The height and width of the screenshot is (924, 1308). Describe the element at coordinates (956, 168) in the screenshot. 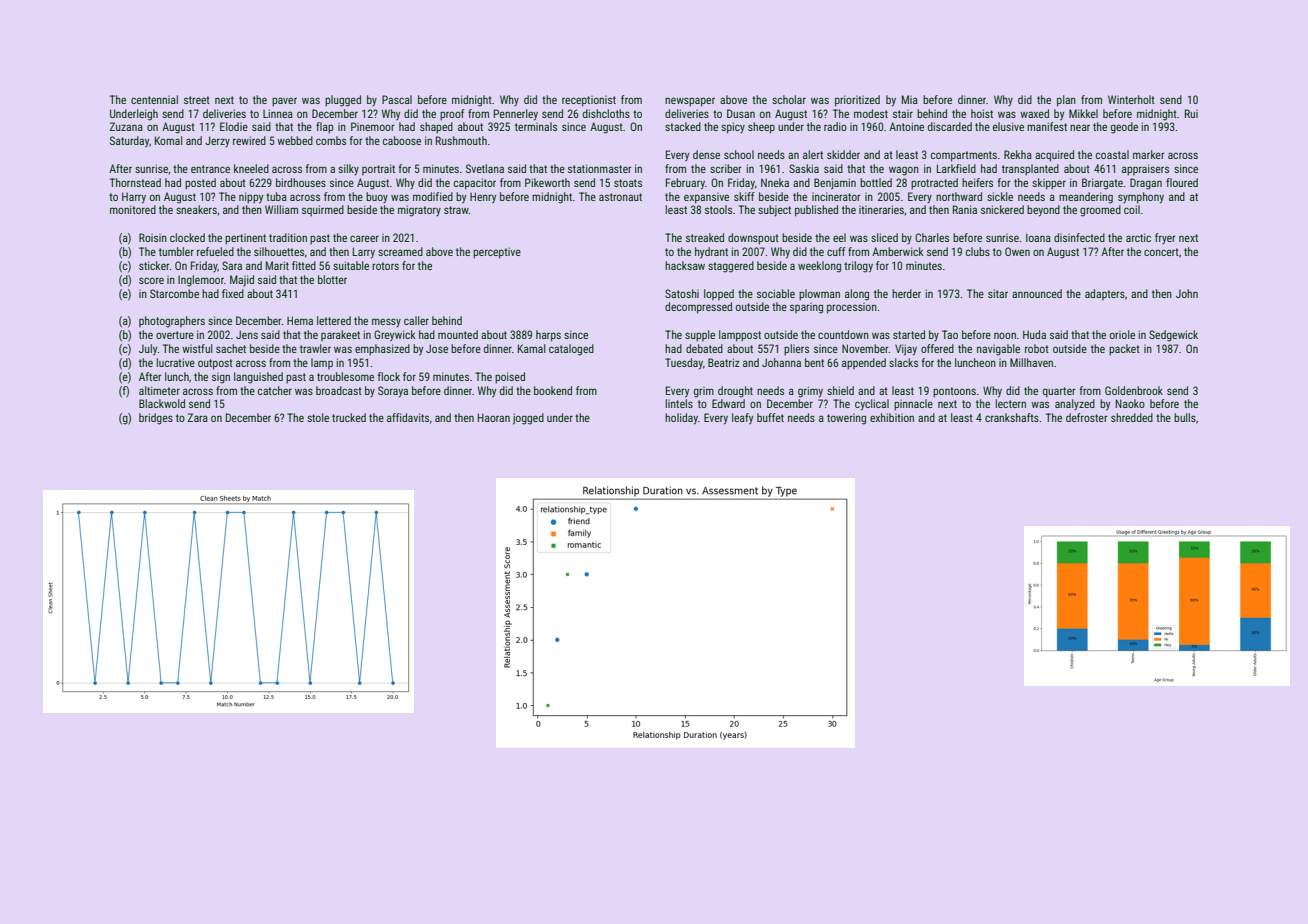

I see `Larkfield` at that location.
